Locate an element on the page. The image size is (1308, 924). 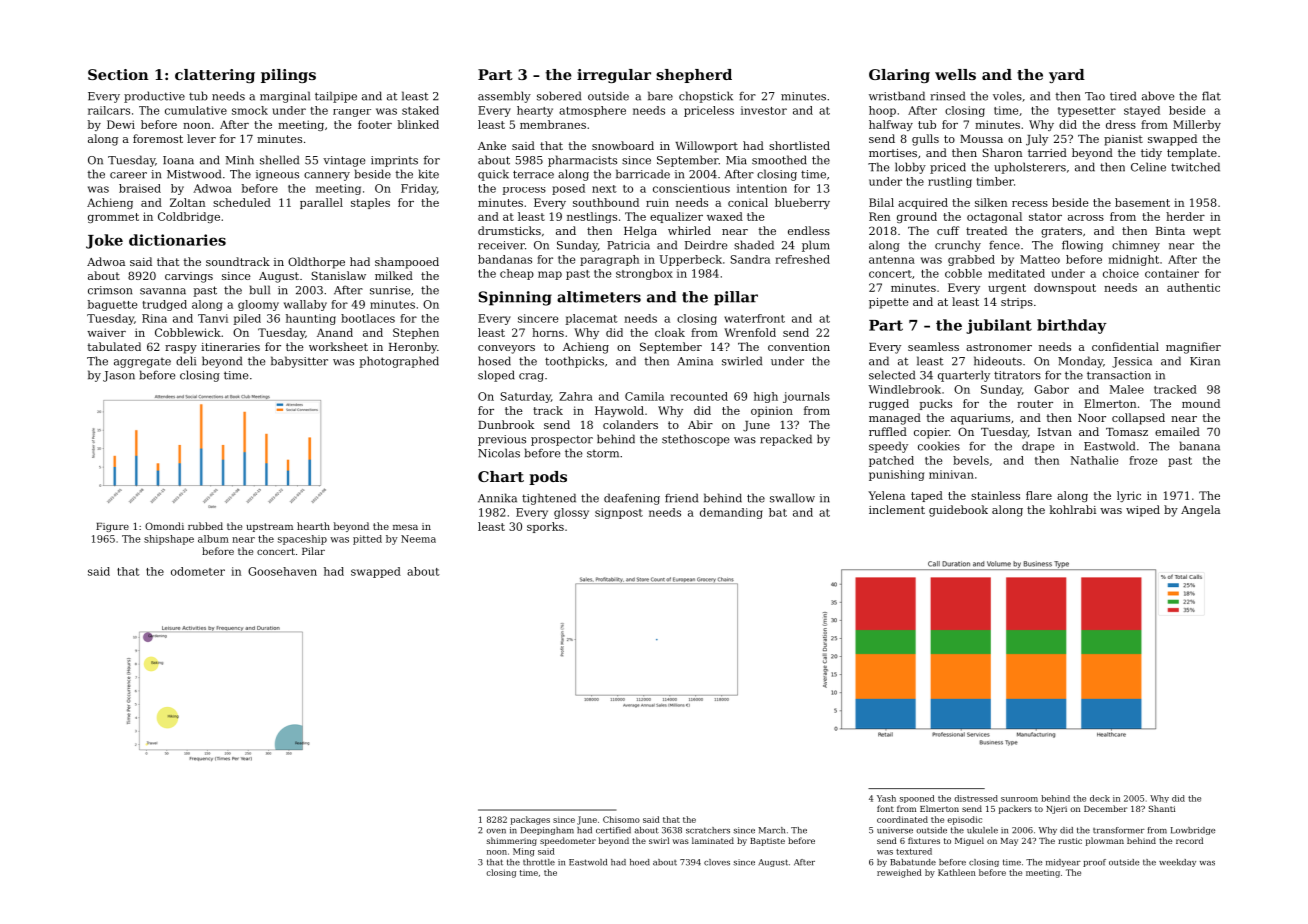
strongbox is located at coordinates (644, 274).
